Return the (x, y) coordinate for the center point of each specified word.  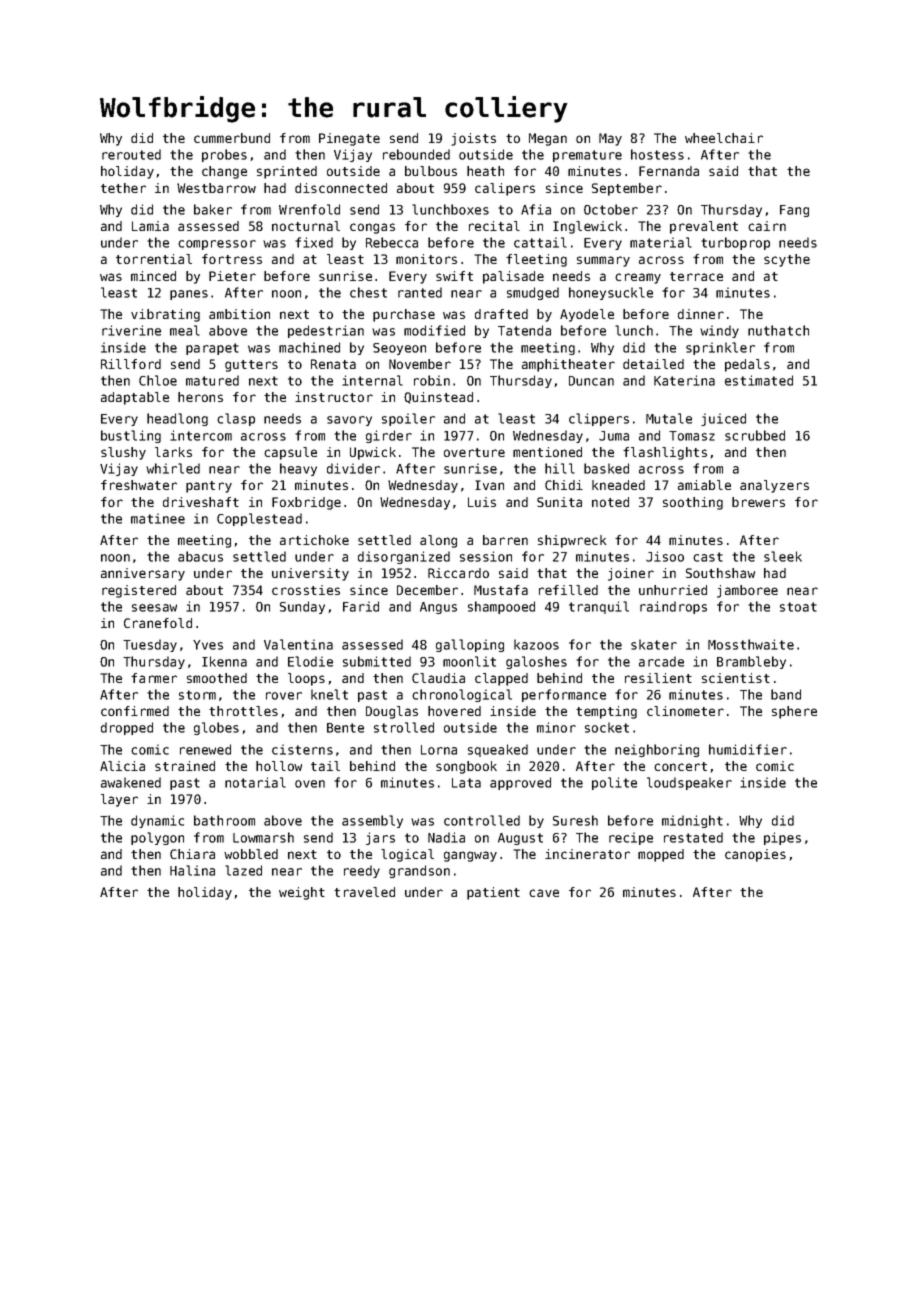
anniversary (143, 574)
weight (302, 893)
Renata (333, 364)
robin (432, 380)
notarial (255, 782)
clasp (236, 419)
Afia (536, 209)
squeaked (498, 750)
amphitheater (568, 365)
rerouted (131, 154)
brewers (758, 502)
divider (353, 468)
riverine (131, 330)
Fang (794, 211)
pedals (747, 365)
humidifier (748, 749)
